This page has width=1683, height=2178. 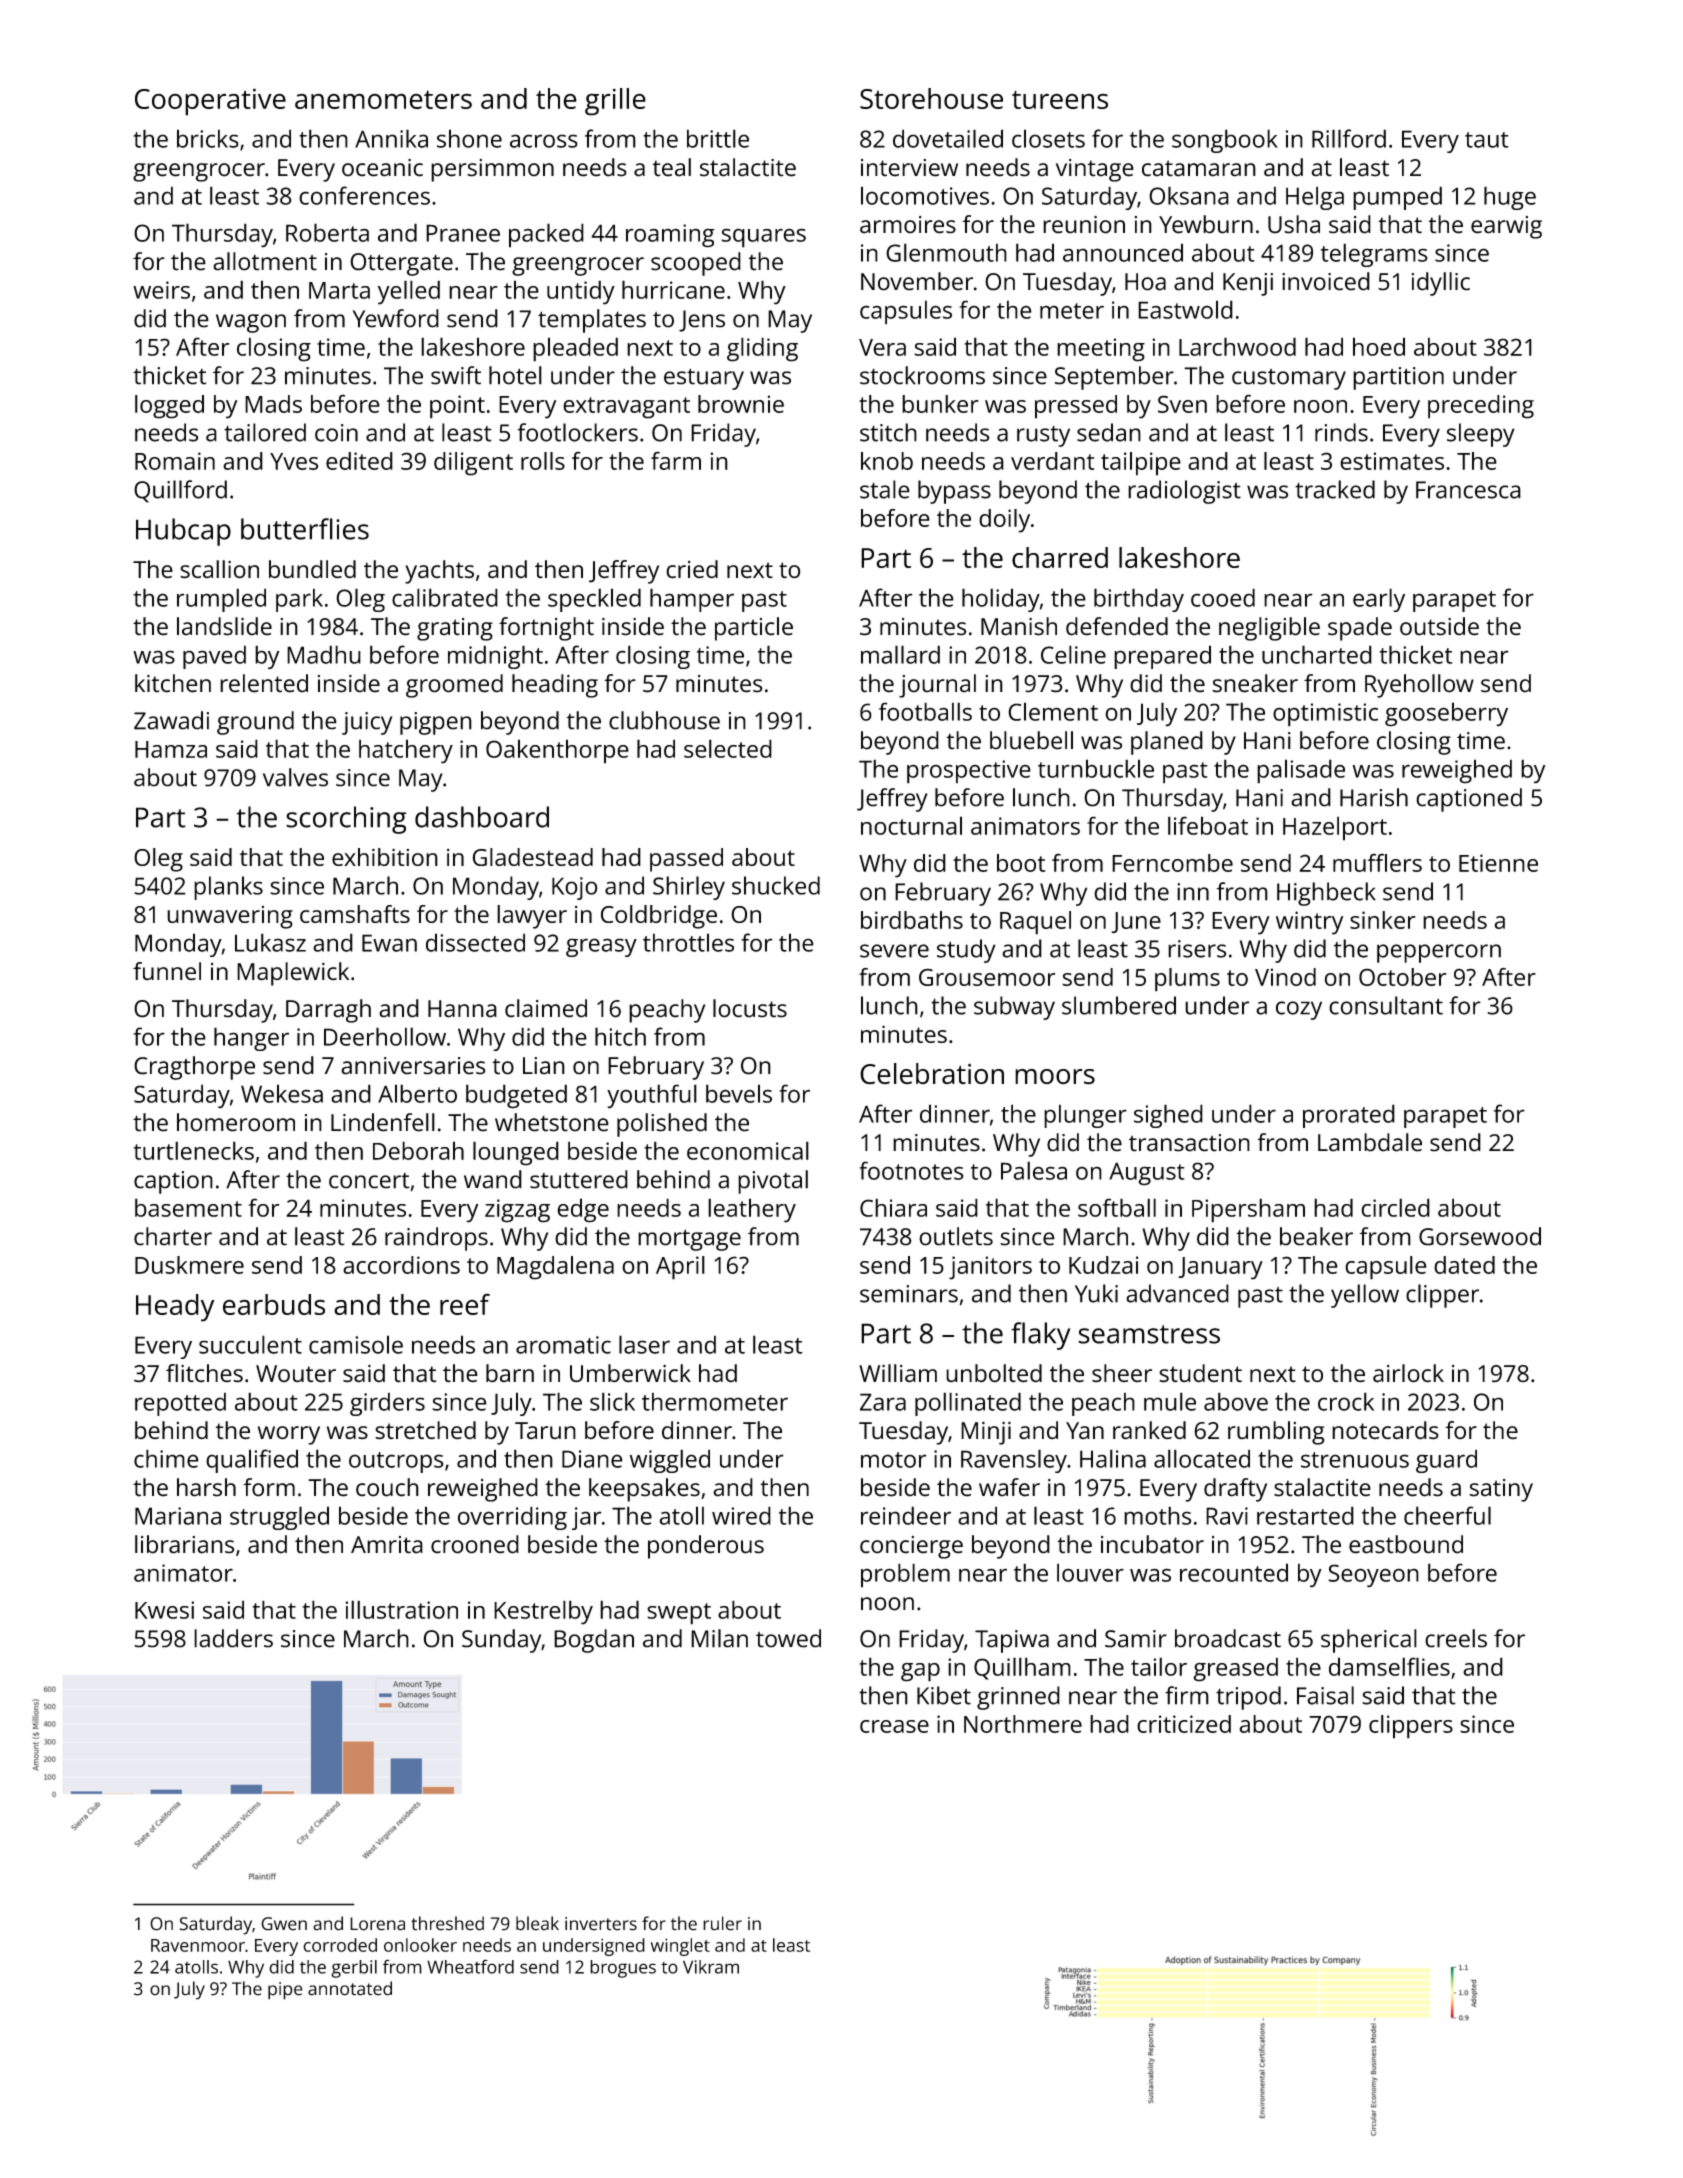 I want to click on gooseberry, so click(x=1446, y=714).
